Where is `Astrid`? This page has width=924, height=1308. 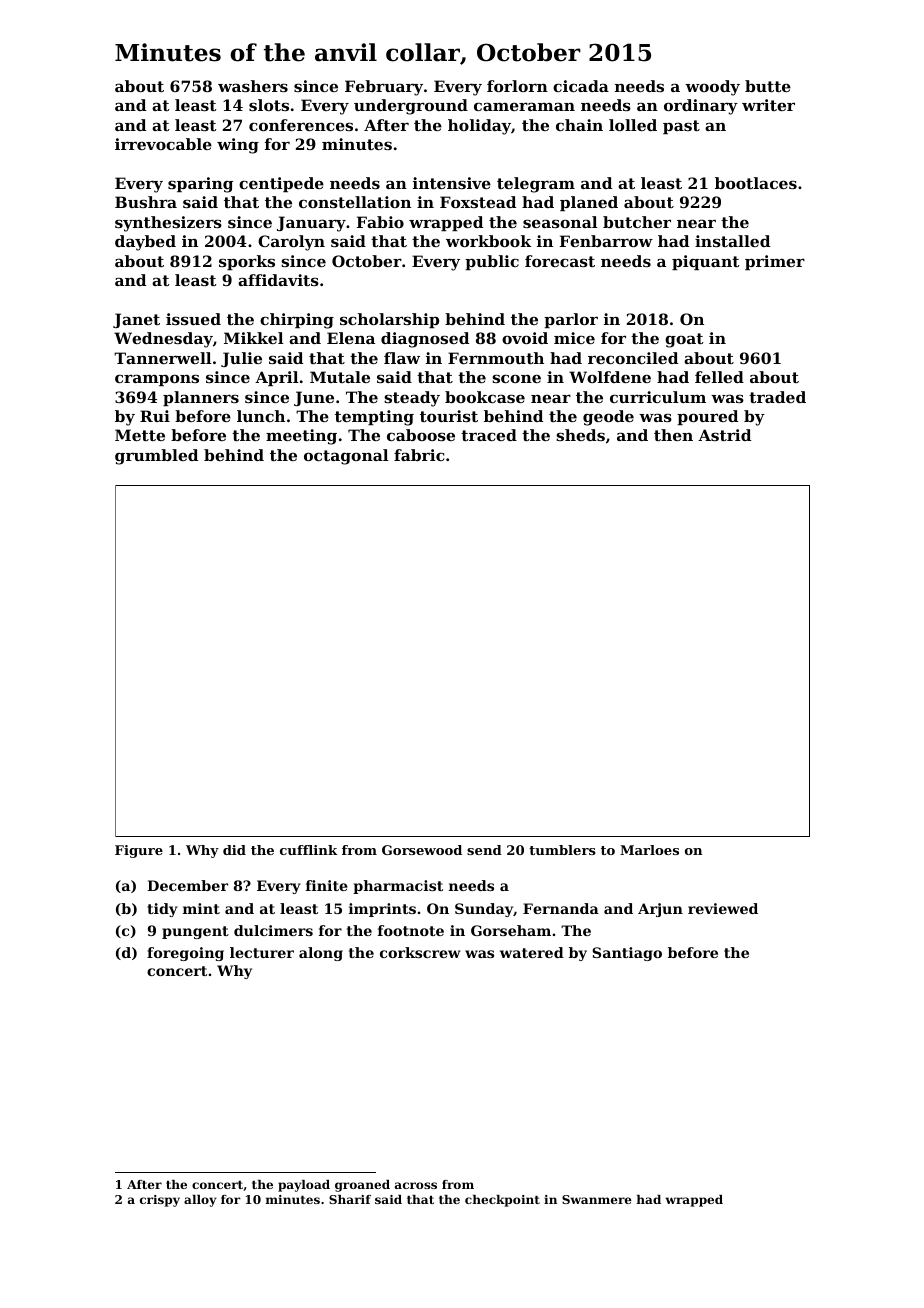 Astrid is located at coordinates (724, 435).
